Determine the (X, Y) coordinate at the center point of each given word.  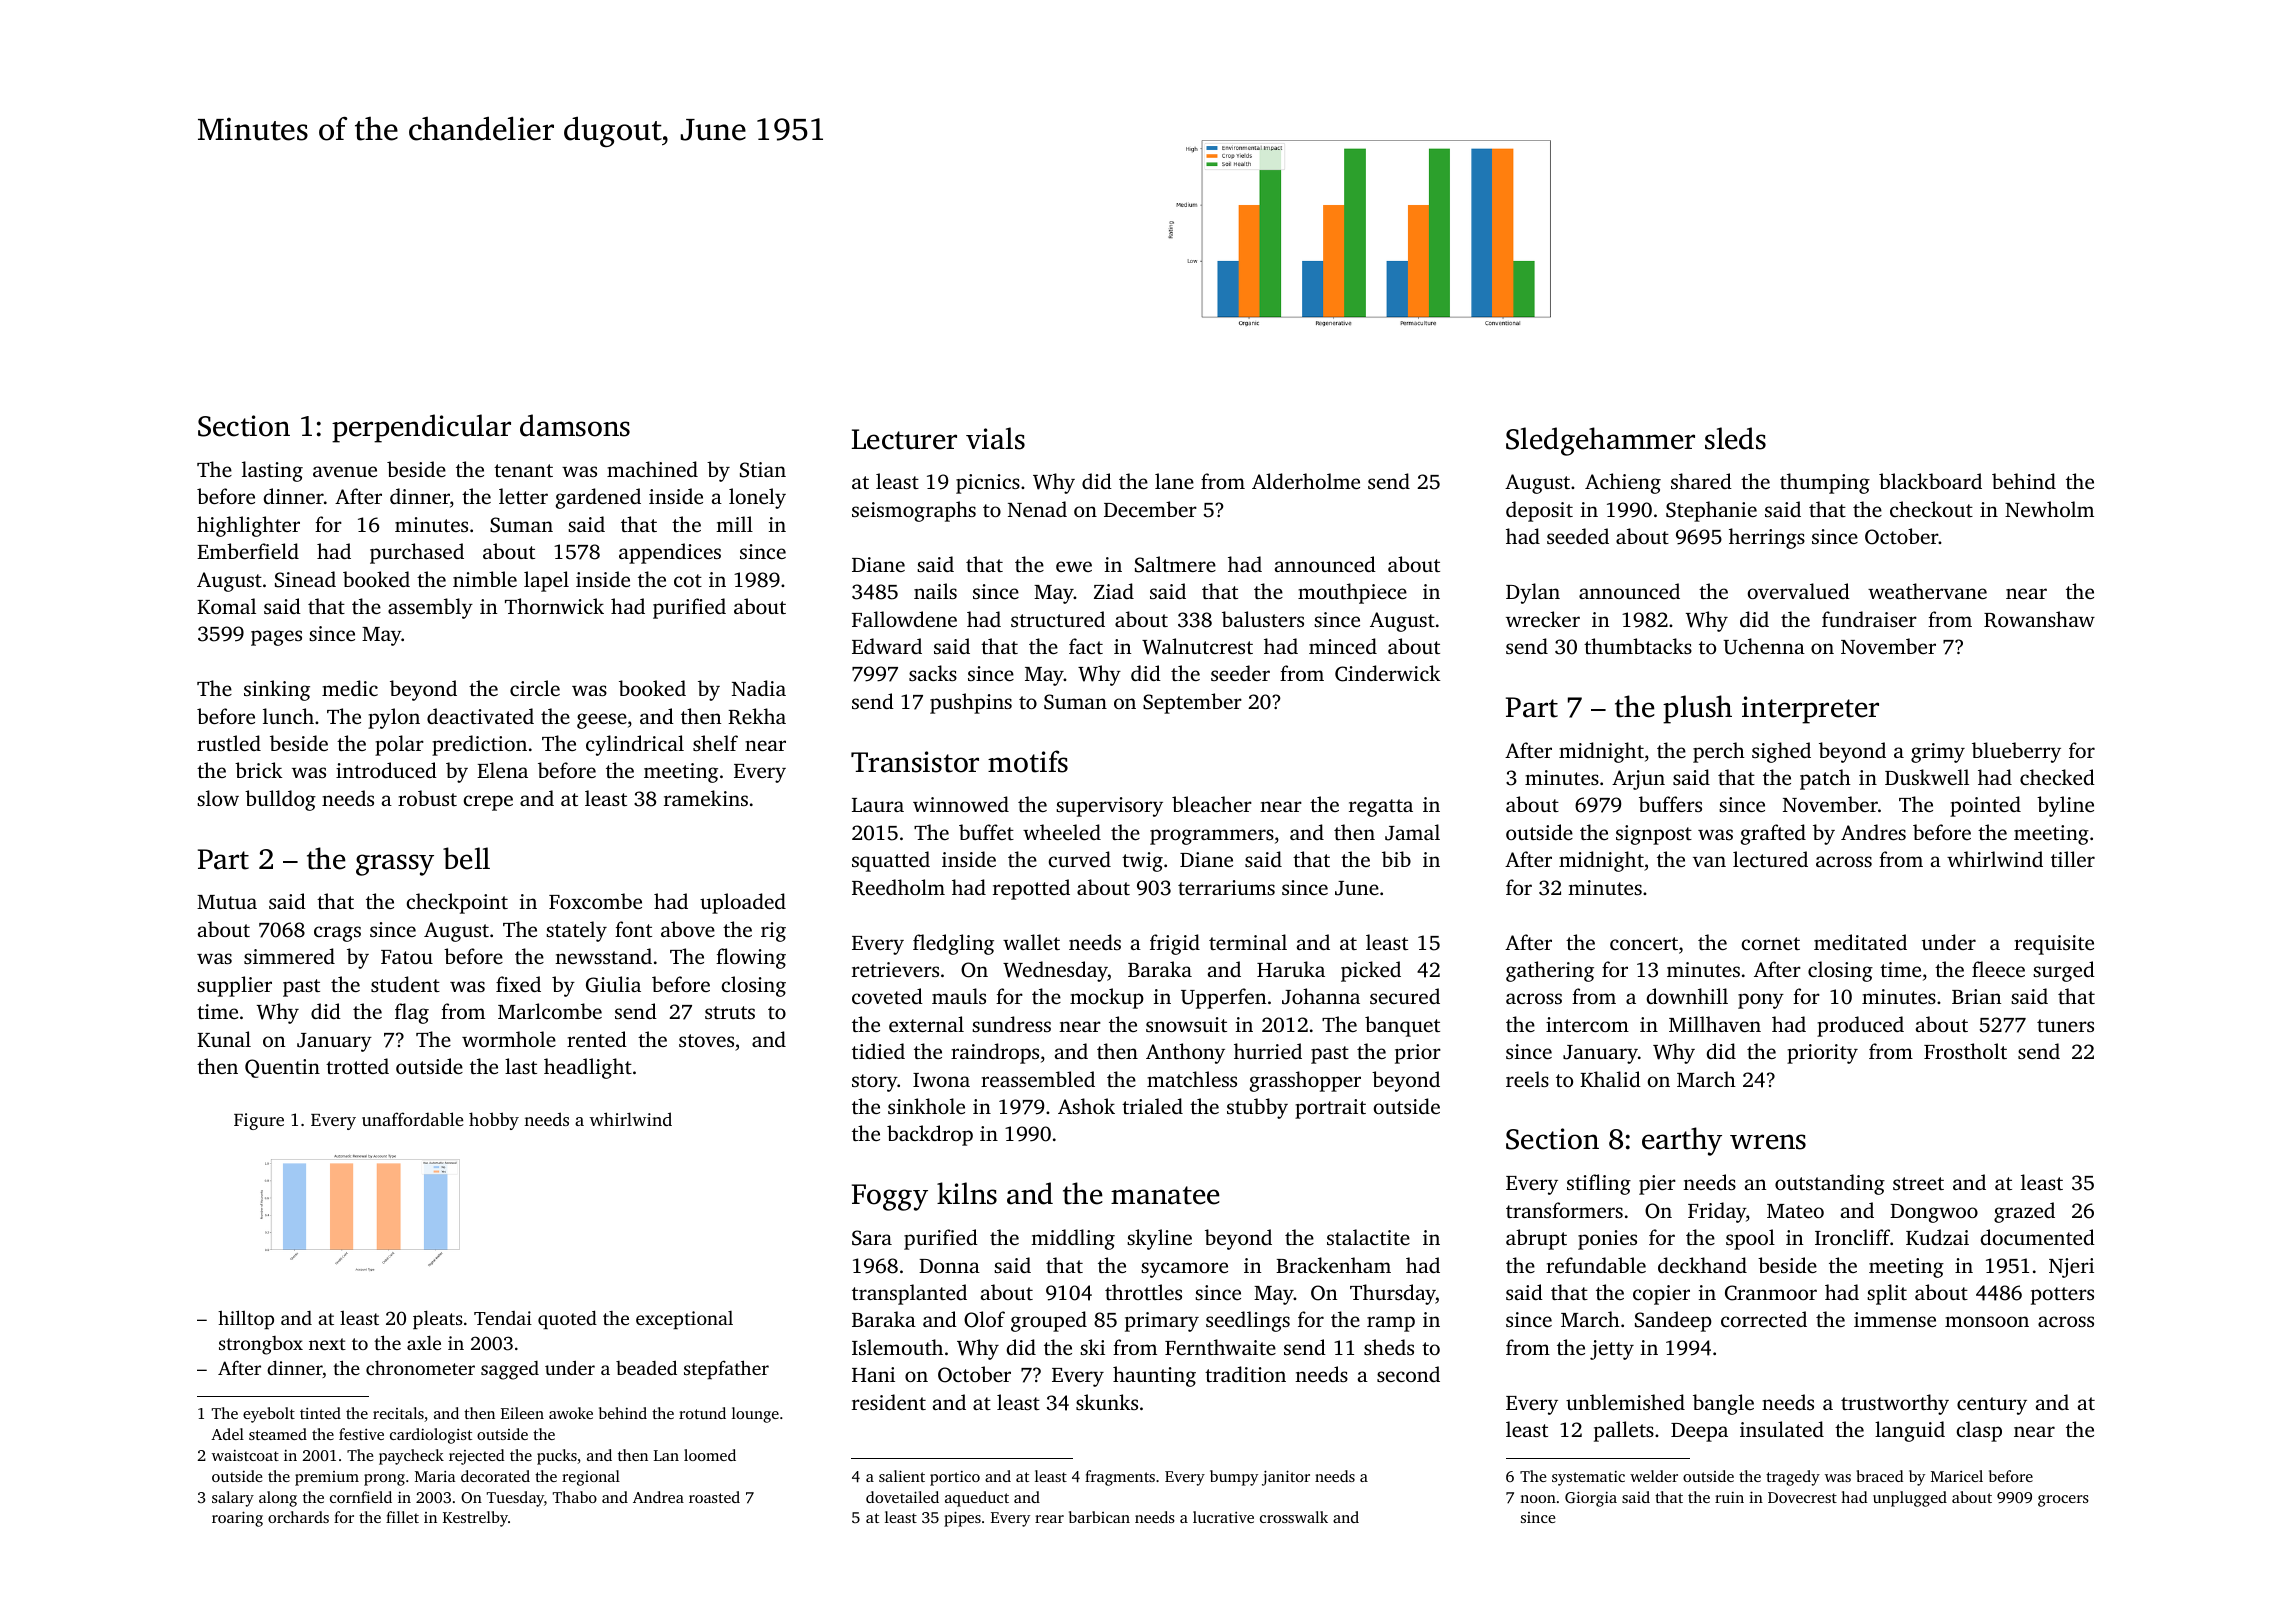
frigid (1175, 944)
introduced (386, 770)
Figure (259, 1121)
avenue (345, 471)
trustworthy (1895, 1404)
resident (889, 1402)
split (1887, 1294)
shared (1701, 481)
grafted (1773, 834)
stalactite (1368, 1237)
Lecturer (904, 439)
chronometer (420, 1367)
